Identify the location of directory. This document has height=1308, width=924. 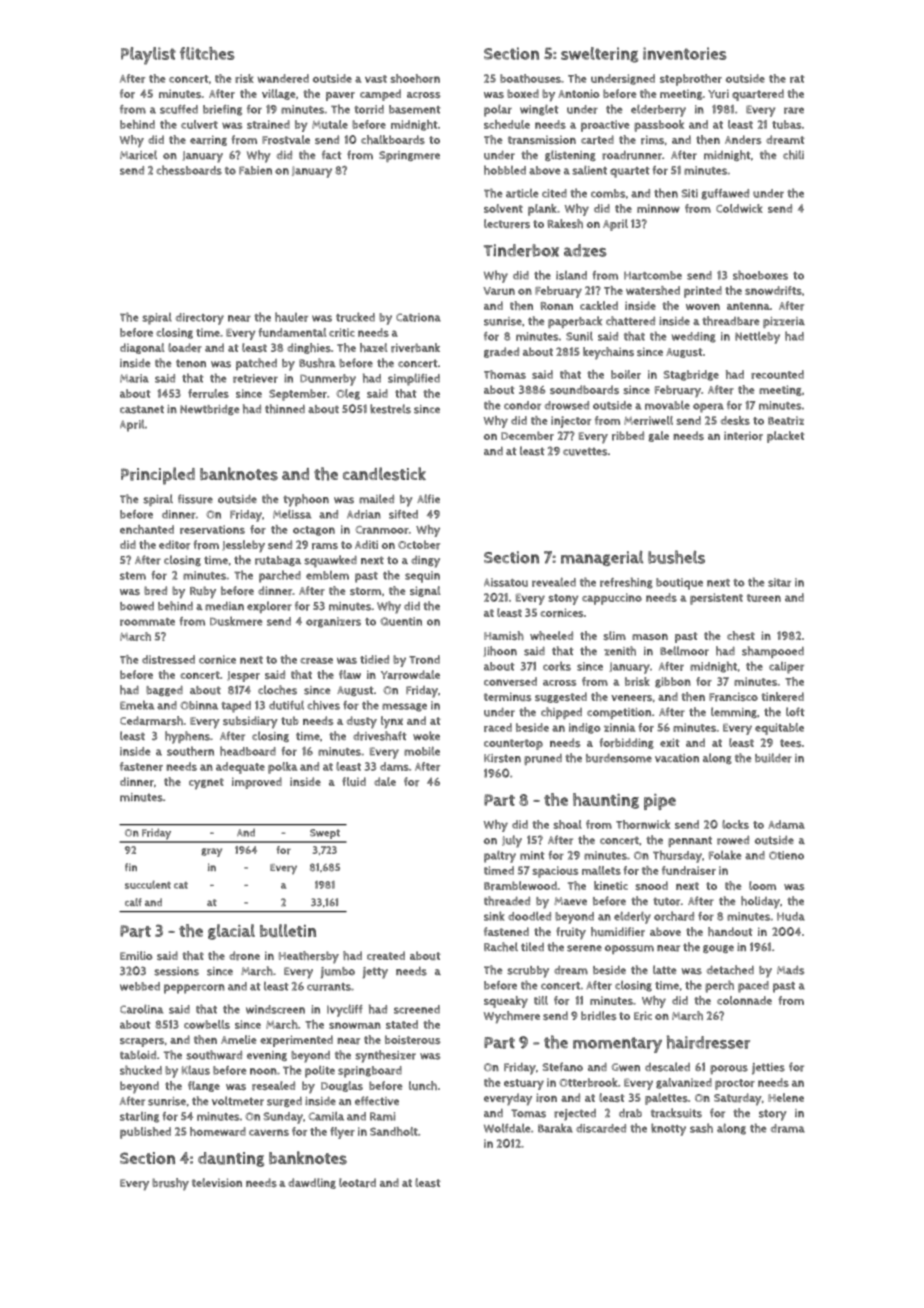
(200, 319).
